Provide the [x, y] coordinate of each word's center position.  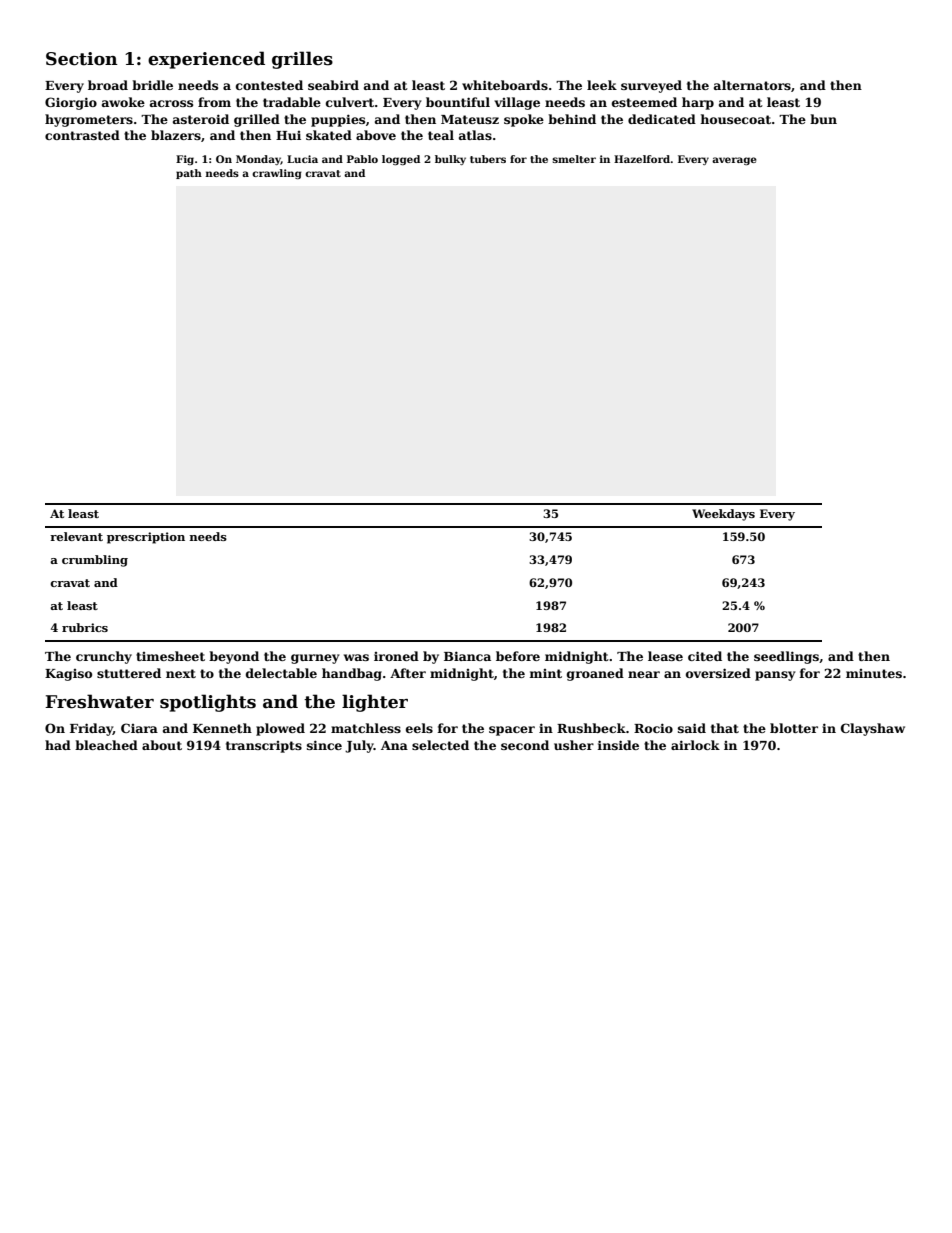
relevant [76, 536]
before [518, 656]
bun [823, 119]
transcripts [264, 747]
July [359, 746]
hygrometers [89, 120]
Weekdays [723, 515]
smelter [574, 159]
